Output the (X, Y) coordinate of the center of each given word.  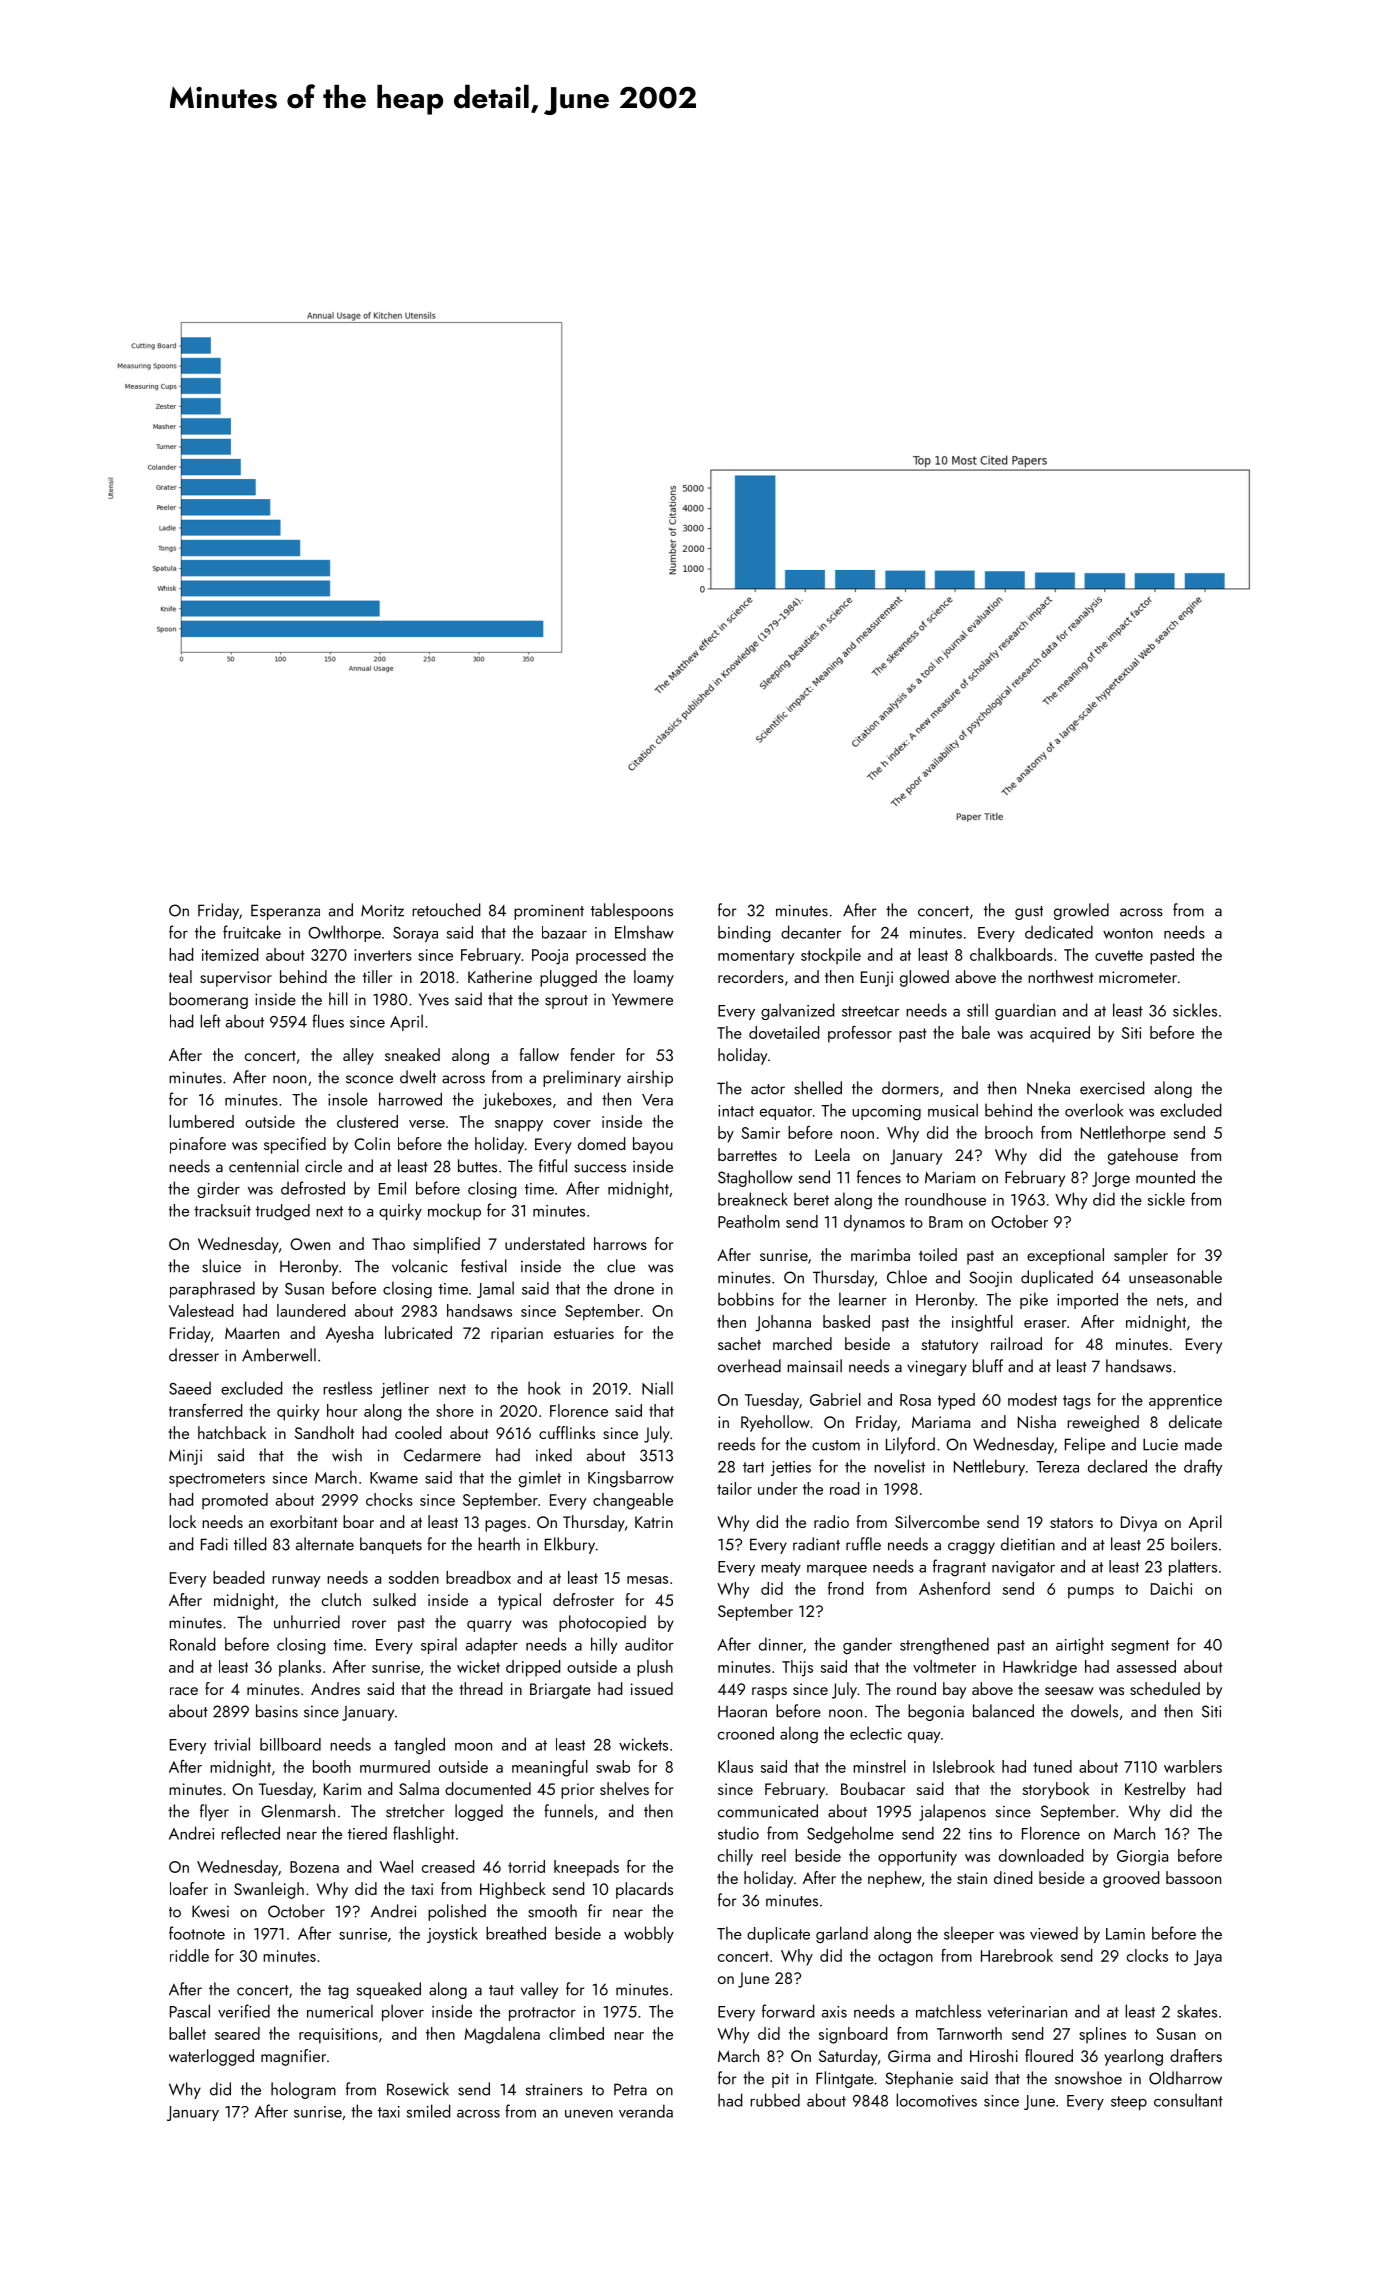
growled (1081, 911)
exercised (1112, 1088)
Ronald (192, 1644)
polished (457, 1912)
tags (1077, 1402)
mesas (647, 1580)
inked (554, 1455)
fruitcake (252, 932)
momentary (756, 957)
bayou (653, 1145)
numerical (340, 2011)
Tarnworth (969, 2033)
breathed (516, 1933)
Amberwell (279, 1355)
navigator (1023, 1569)
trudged (283, 1212)
